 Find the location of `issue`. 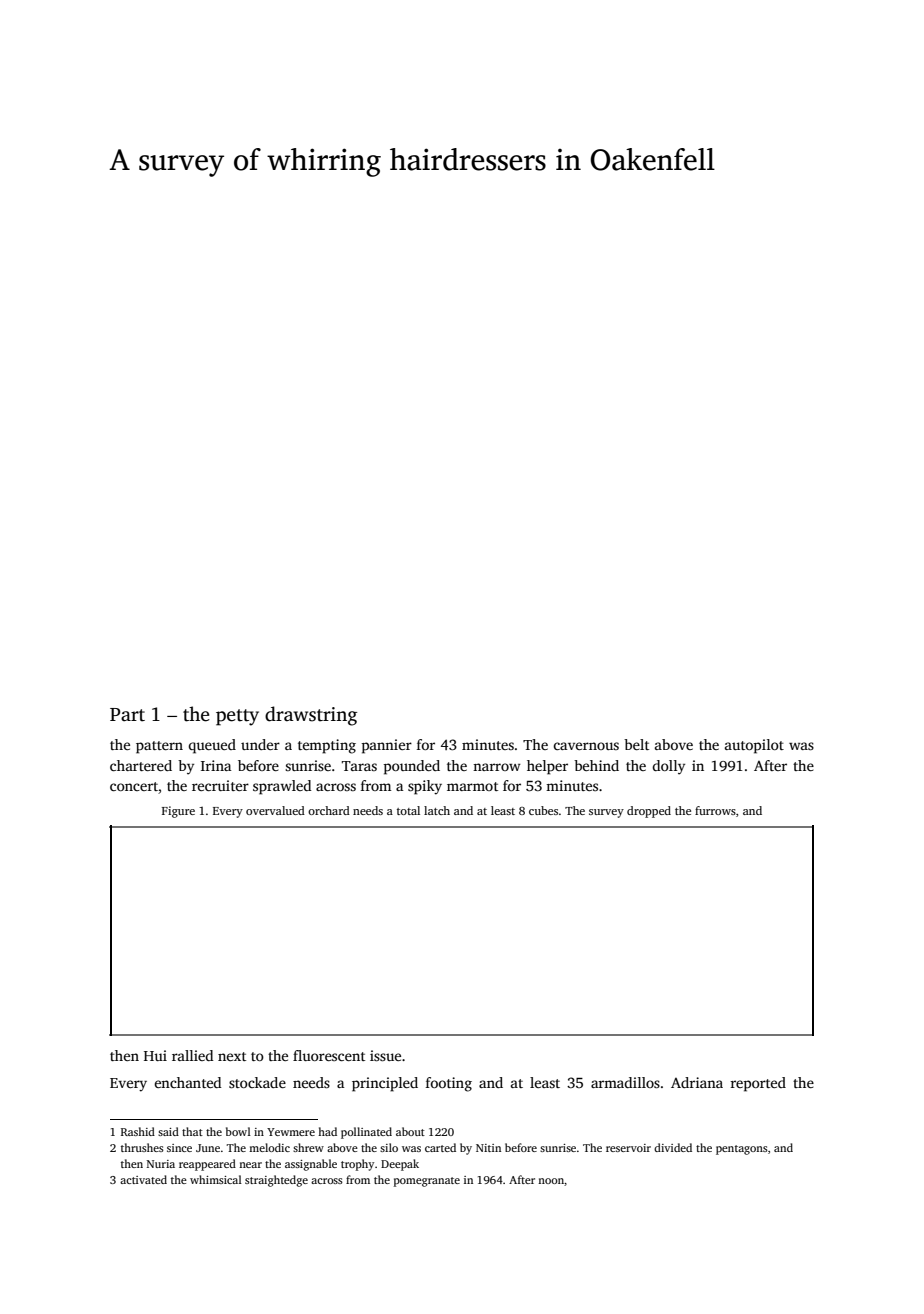

issue is located at coordinates (385, 1055).
